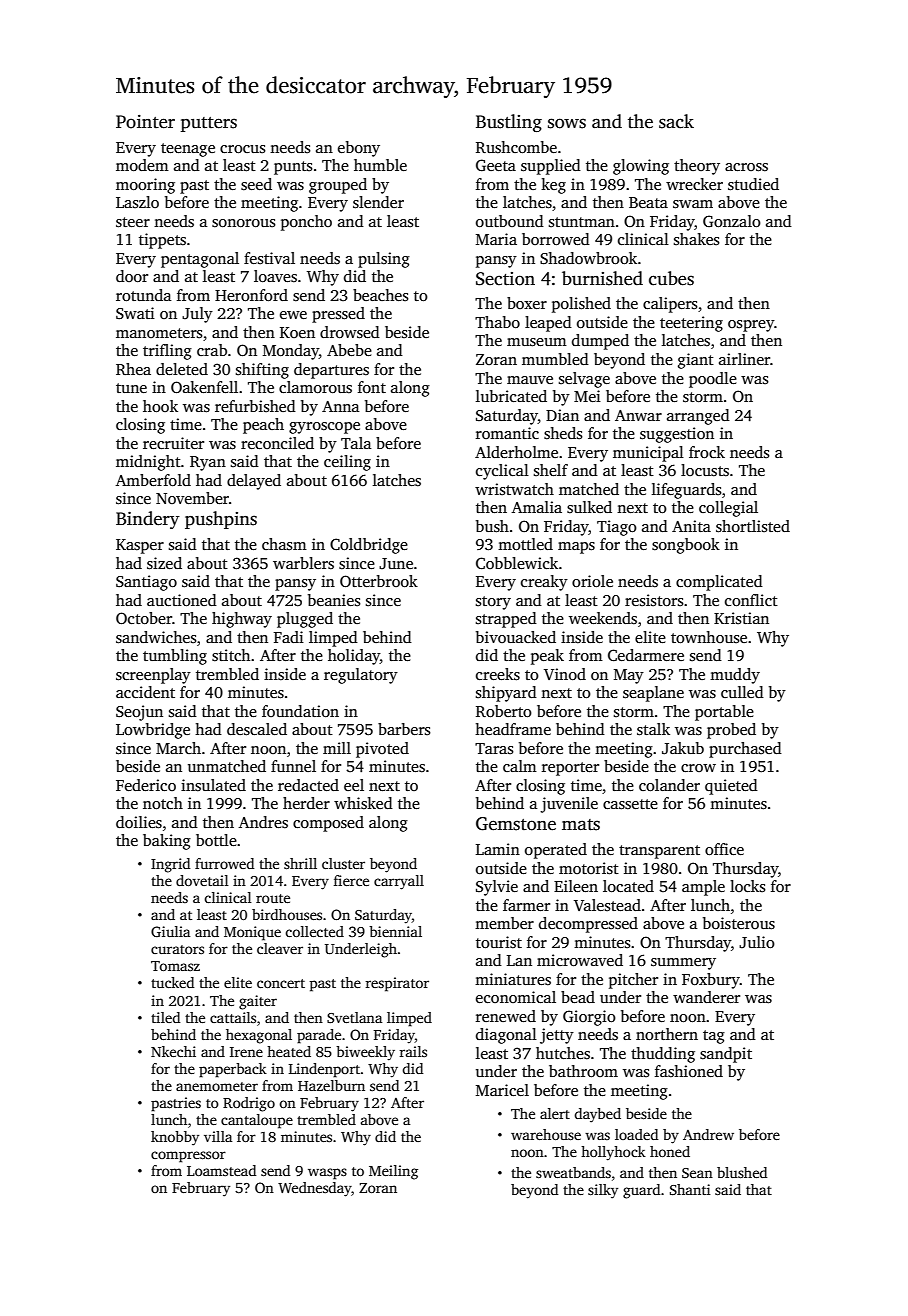 This document has width=908, height=1316. Describe the element at coordinates (697, 239) in the document. I see `shakes` at that location.
